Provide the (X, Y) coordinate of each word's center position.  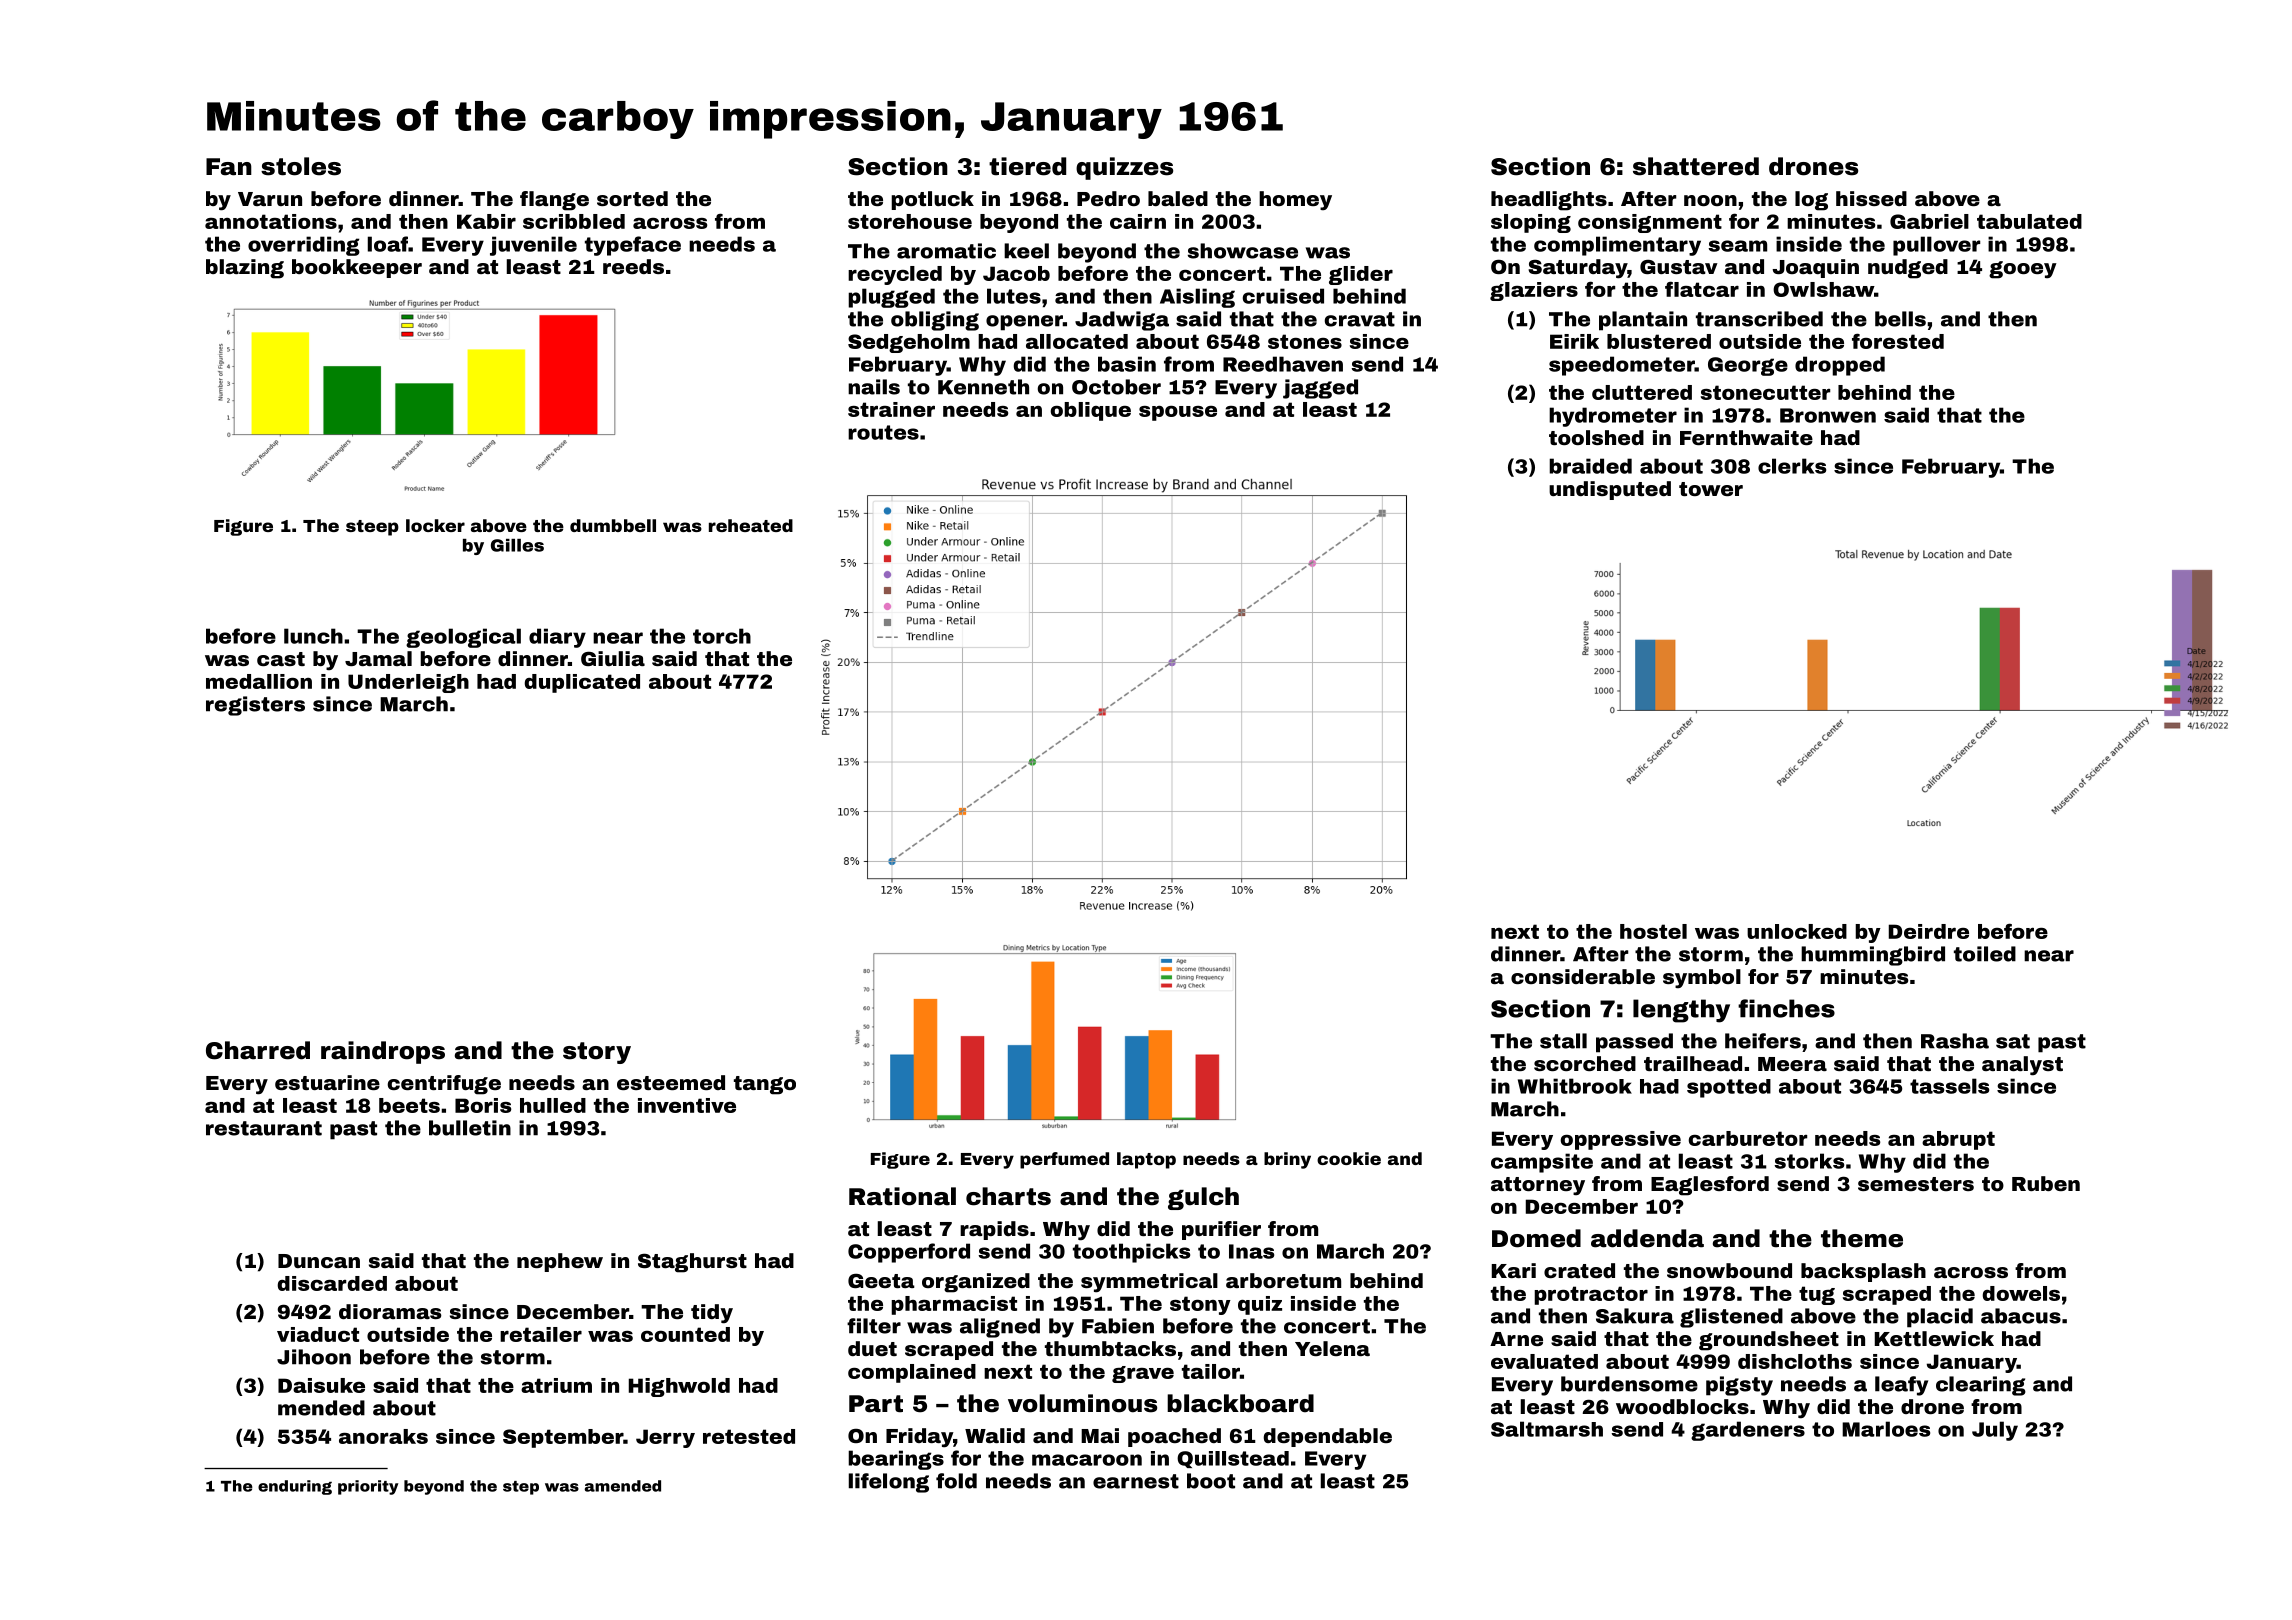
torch (722, 636)
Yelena (1332, 1348)
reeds (633, 266)
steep (372, 528)
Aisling (1197, 298)
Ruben (2046, 1183)
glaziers (1534, 291)
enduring (295, 1487)
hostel (1653, 931)
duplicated (582, 683)
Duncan (319, 1261)
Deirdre (1929, 931)
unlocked (1797, 931)
